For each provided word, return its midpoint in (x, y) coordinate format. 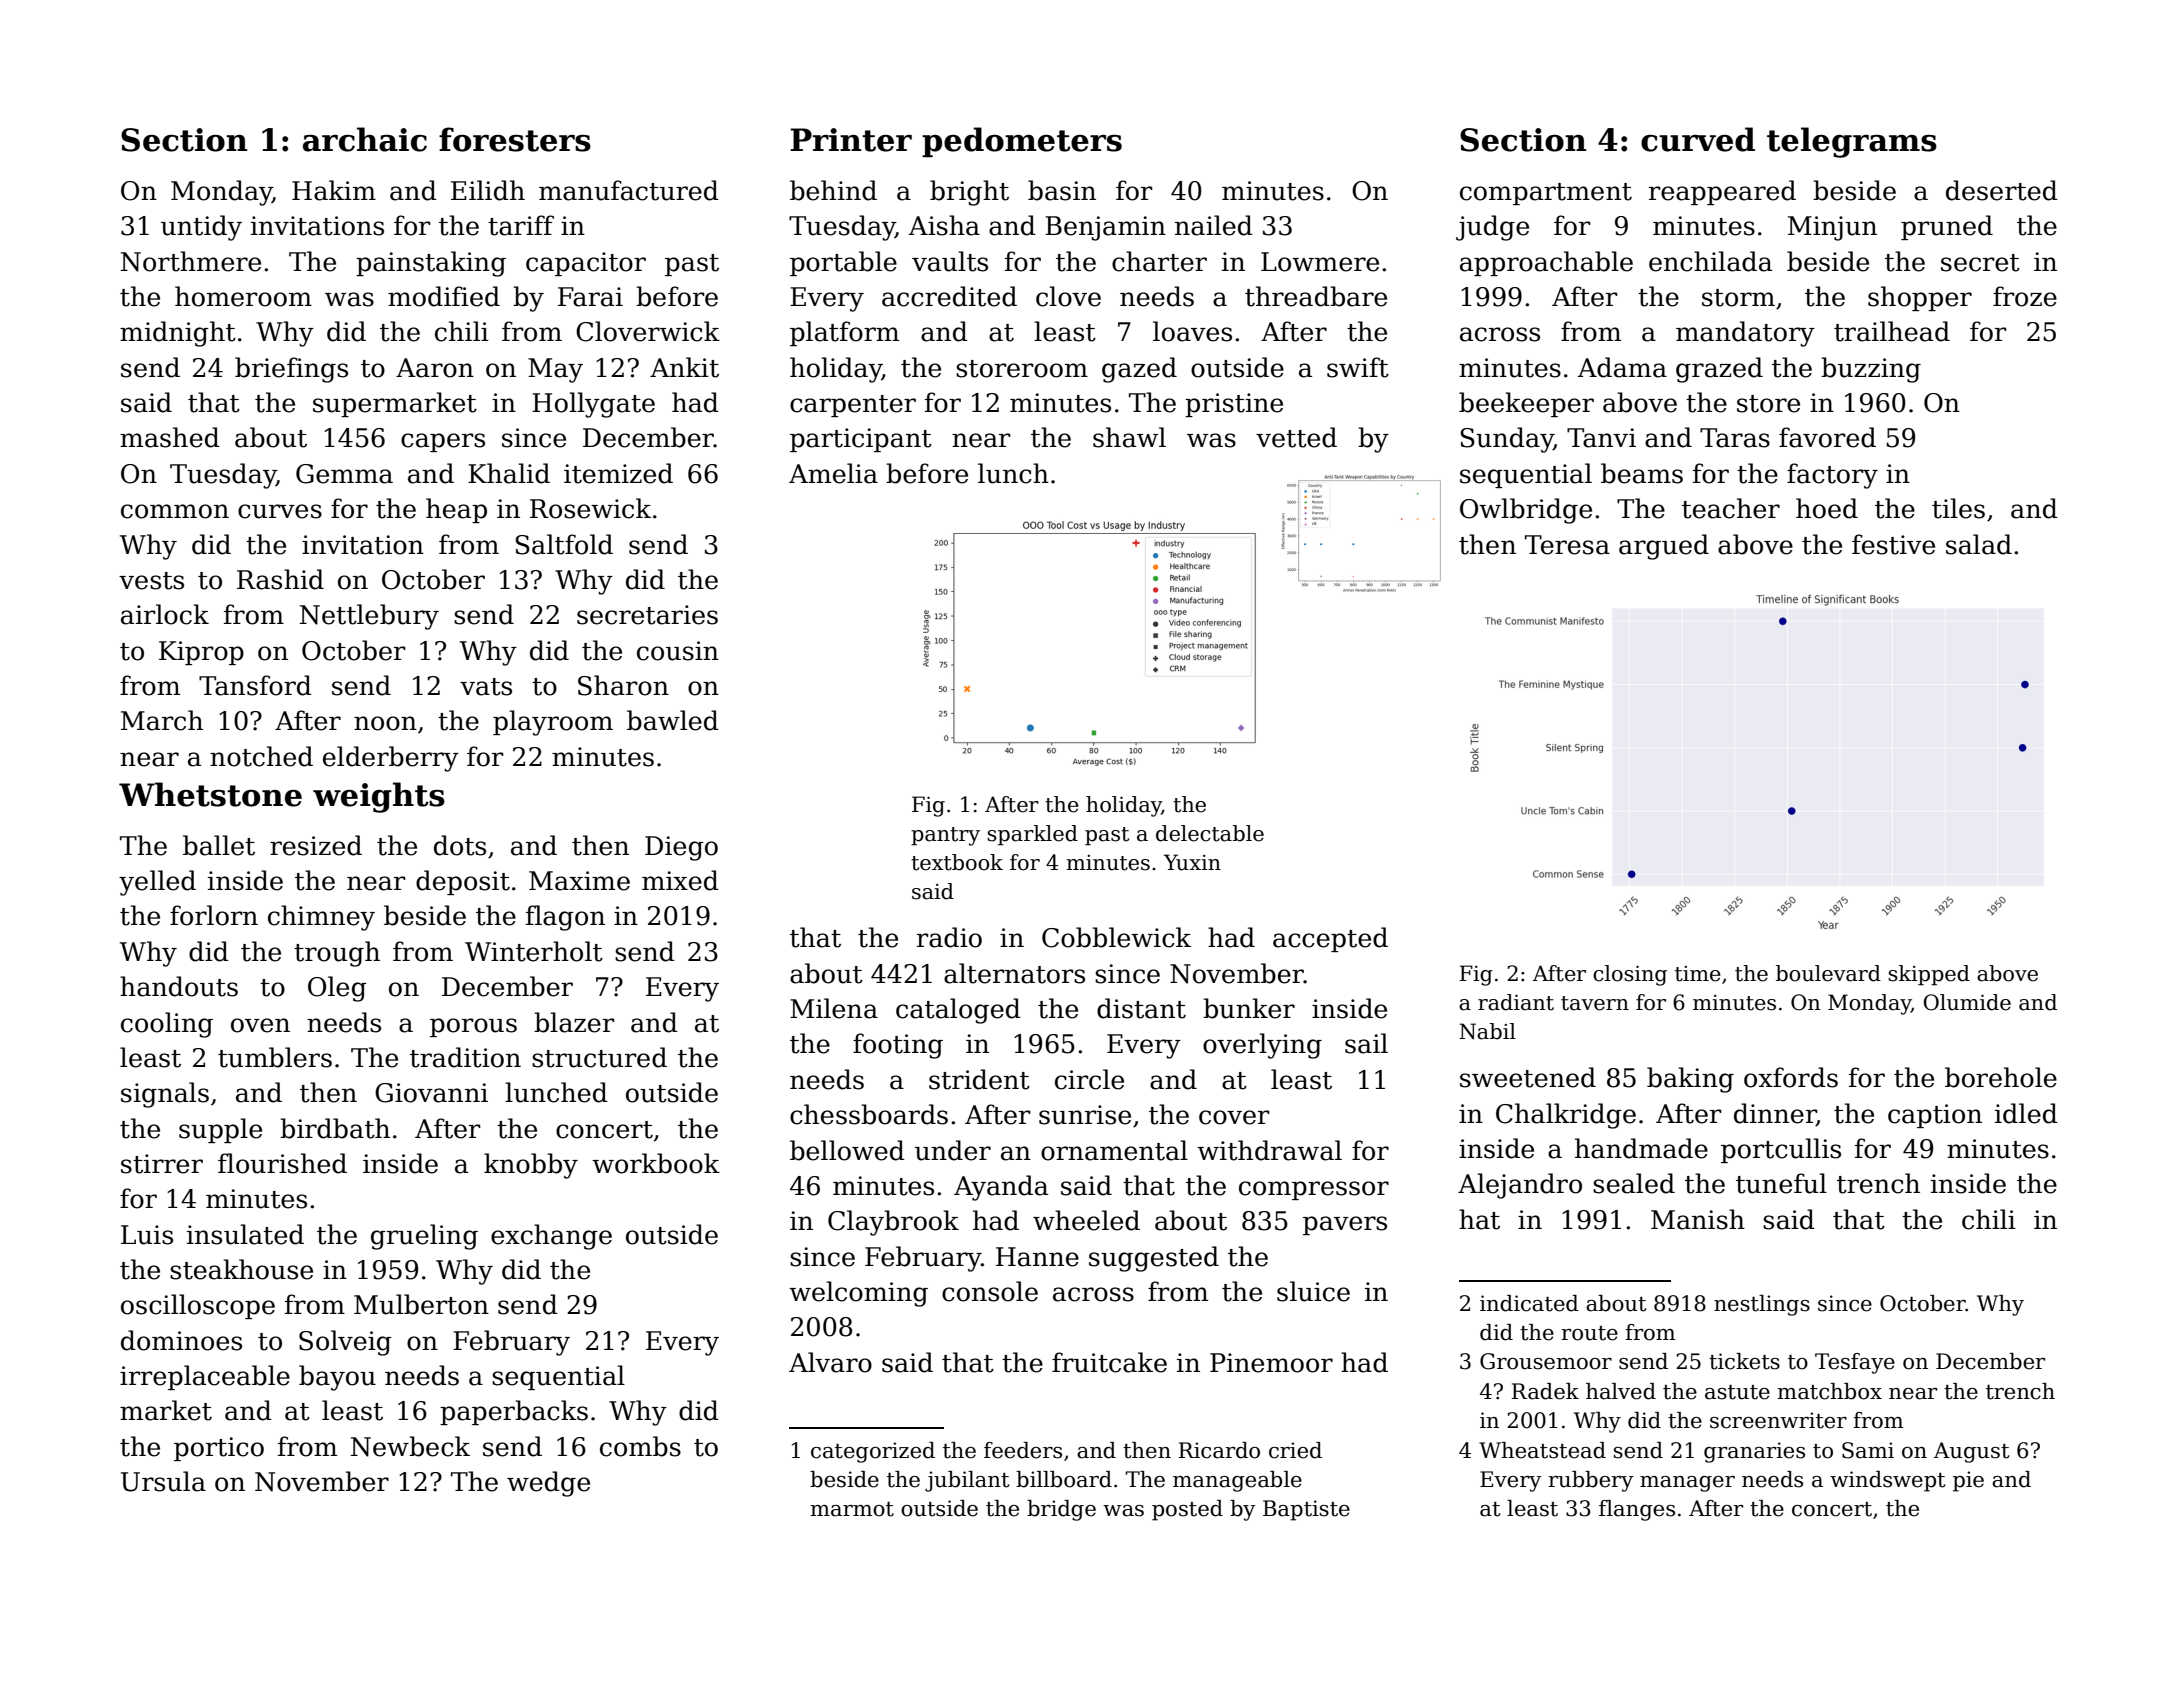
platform (844, 333)
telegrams (1852, 142)
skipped (1929, 975)
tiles (1958, 508)
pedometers (1022, 142)
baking (1690, 1080)
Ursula (163, 1481)
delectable (1210, 833)
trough (337, 954)
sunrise (1085, 1115)
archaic (365, 139)
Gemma (344, 474)
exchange (551, 1237)
